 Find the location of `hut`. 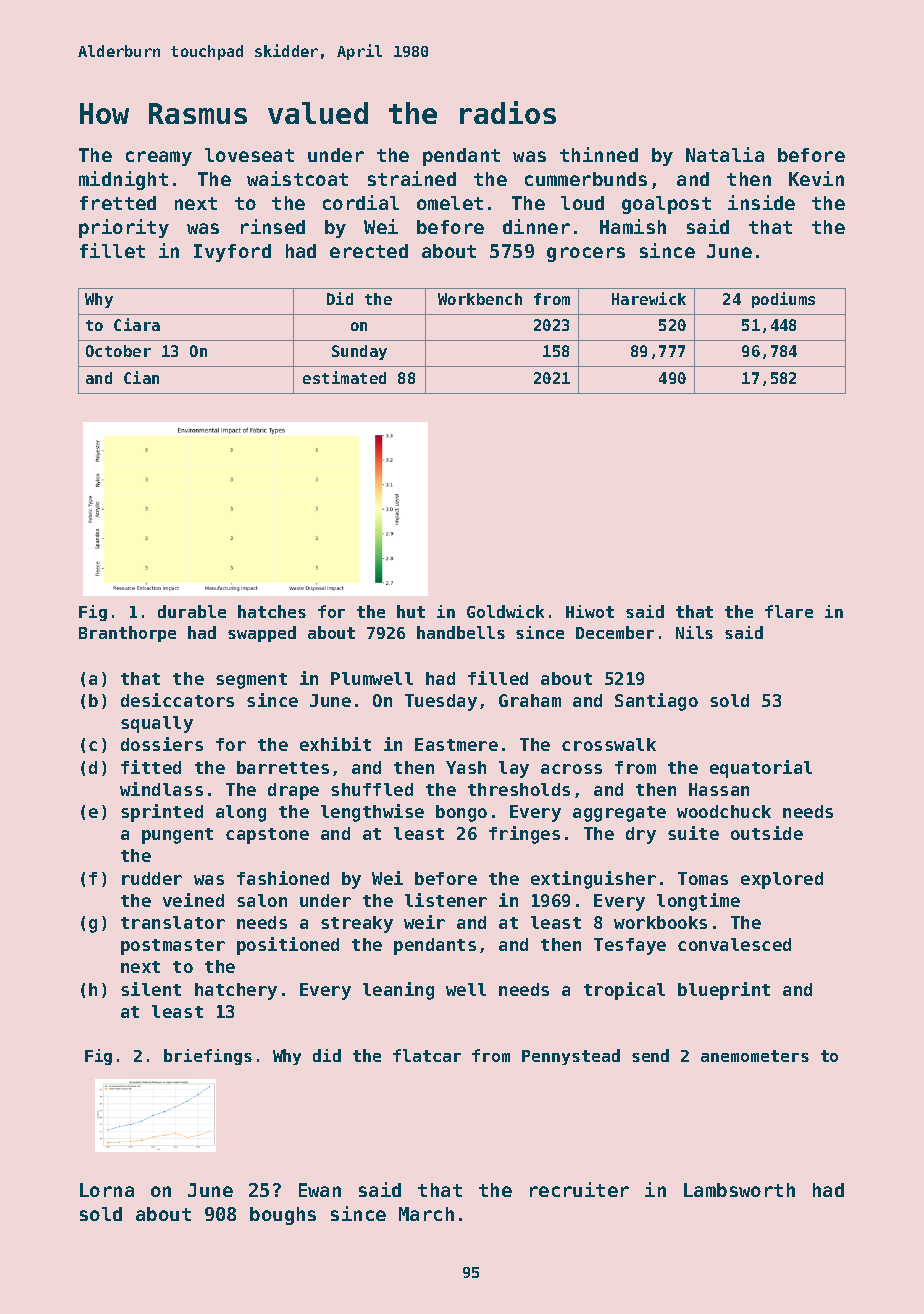

hut is located at coordinates (411, 611).
